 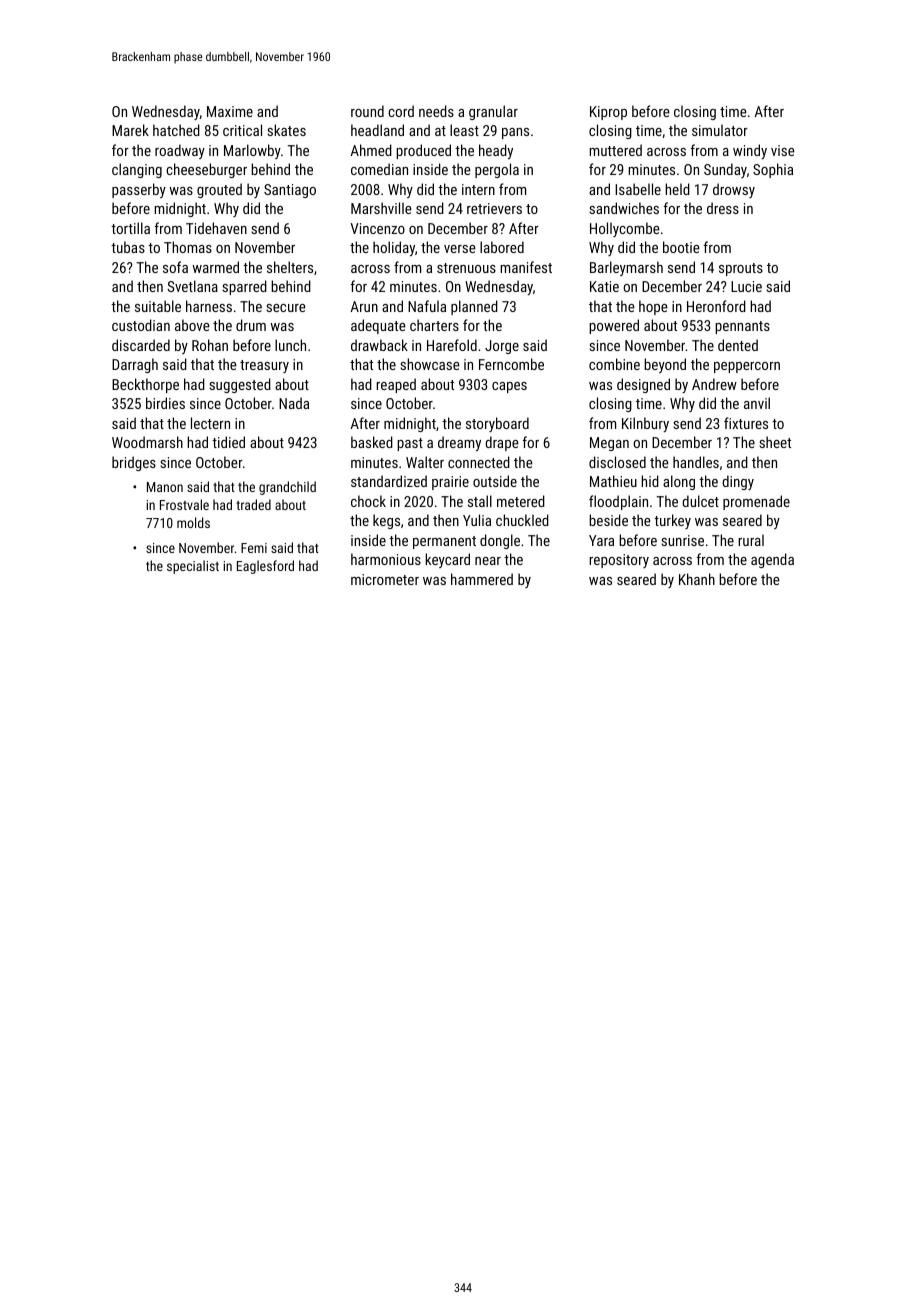 What do you see at coordinates (265, 567) in the screenshot?
I see `Eaglesford` at bounding box center [265, 567].
